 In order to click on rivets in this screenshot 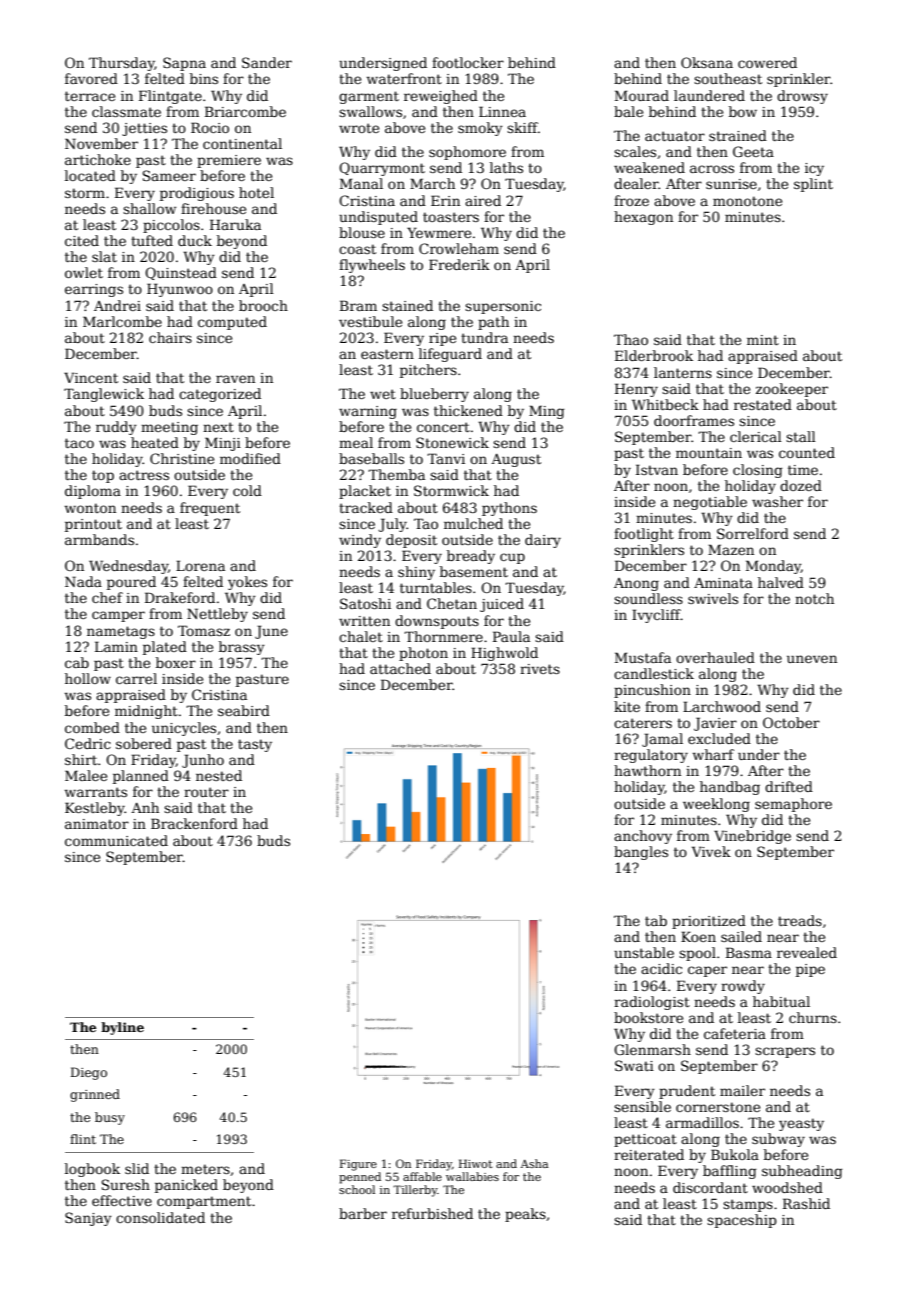, I will do `click(540, 669)`.
